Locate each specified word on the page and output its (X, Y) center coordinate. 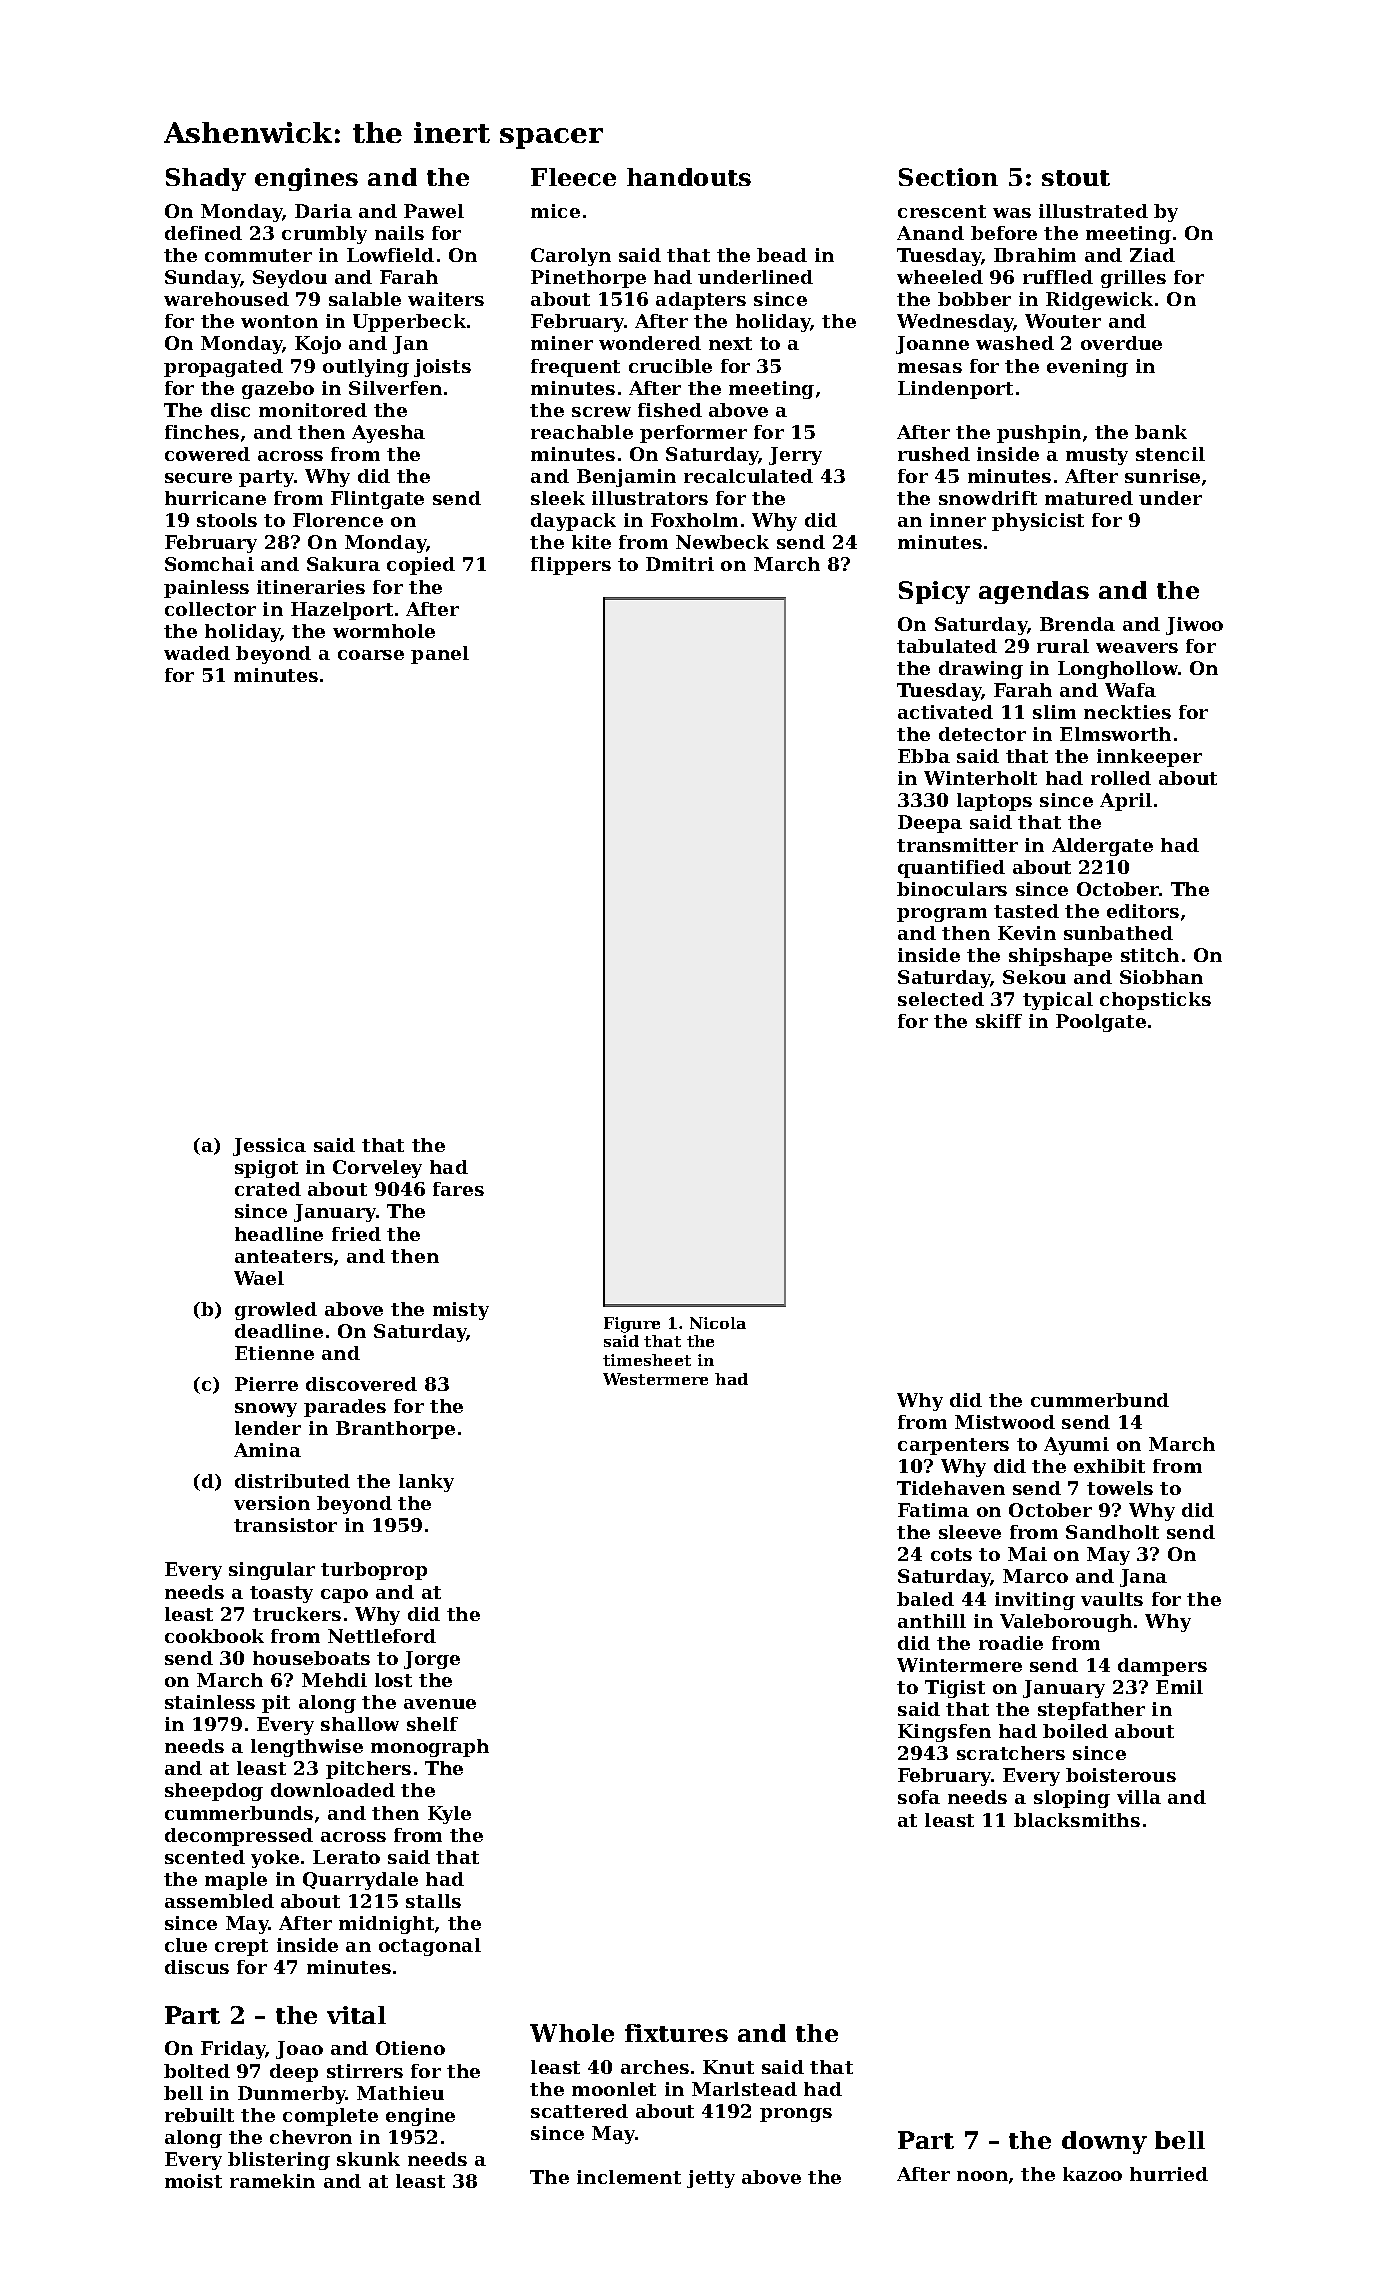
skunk (368, 2159)
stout (1076, 178)
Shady (206, 179)
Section (948, 177)
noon (982, 2176)
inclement (629, 2177)
